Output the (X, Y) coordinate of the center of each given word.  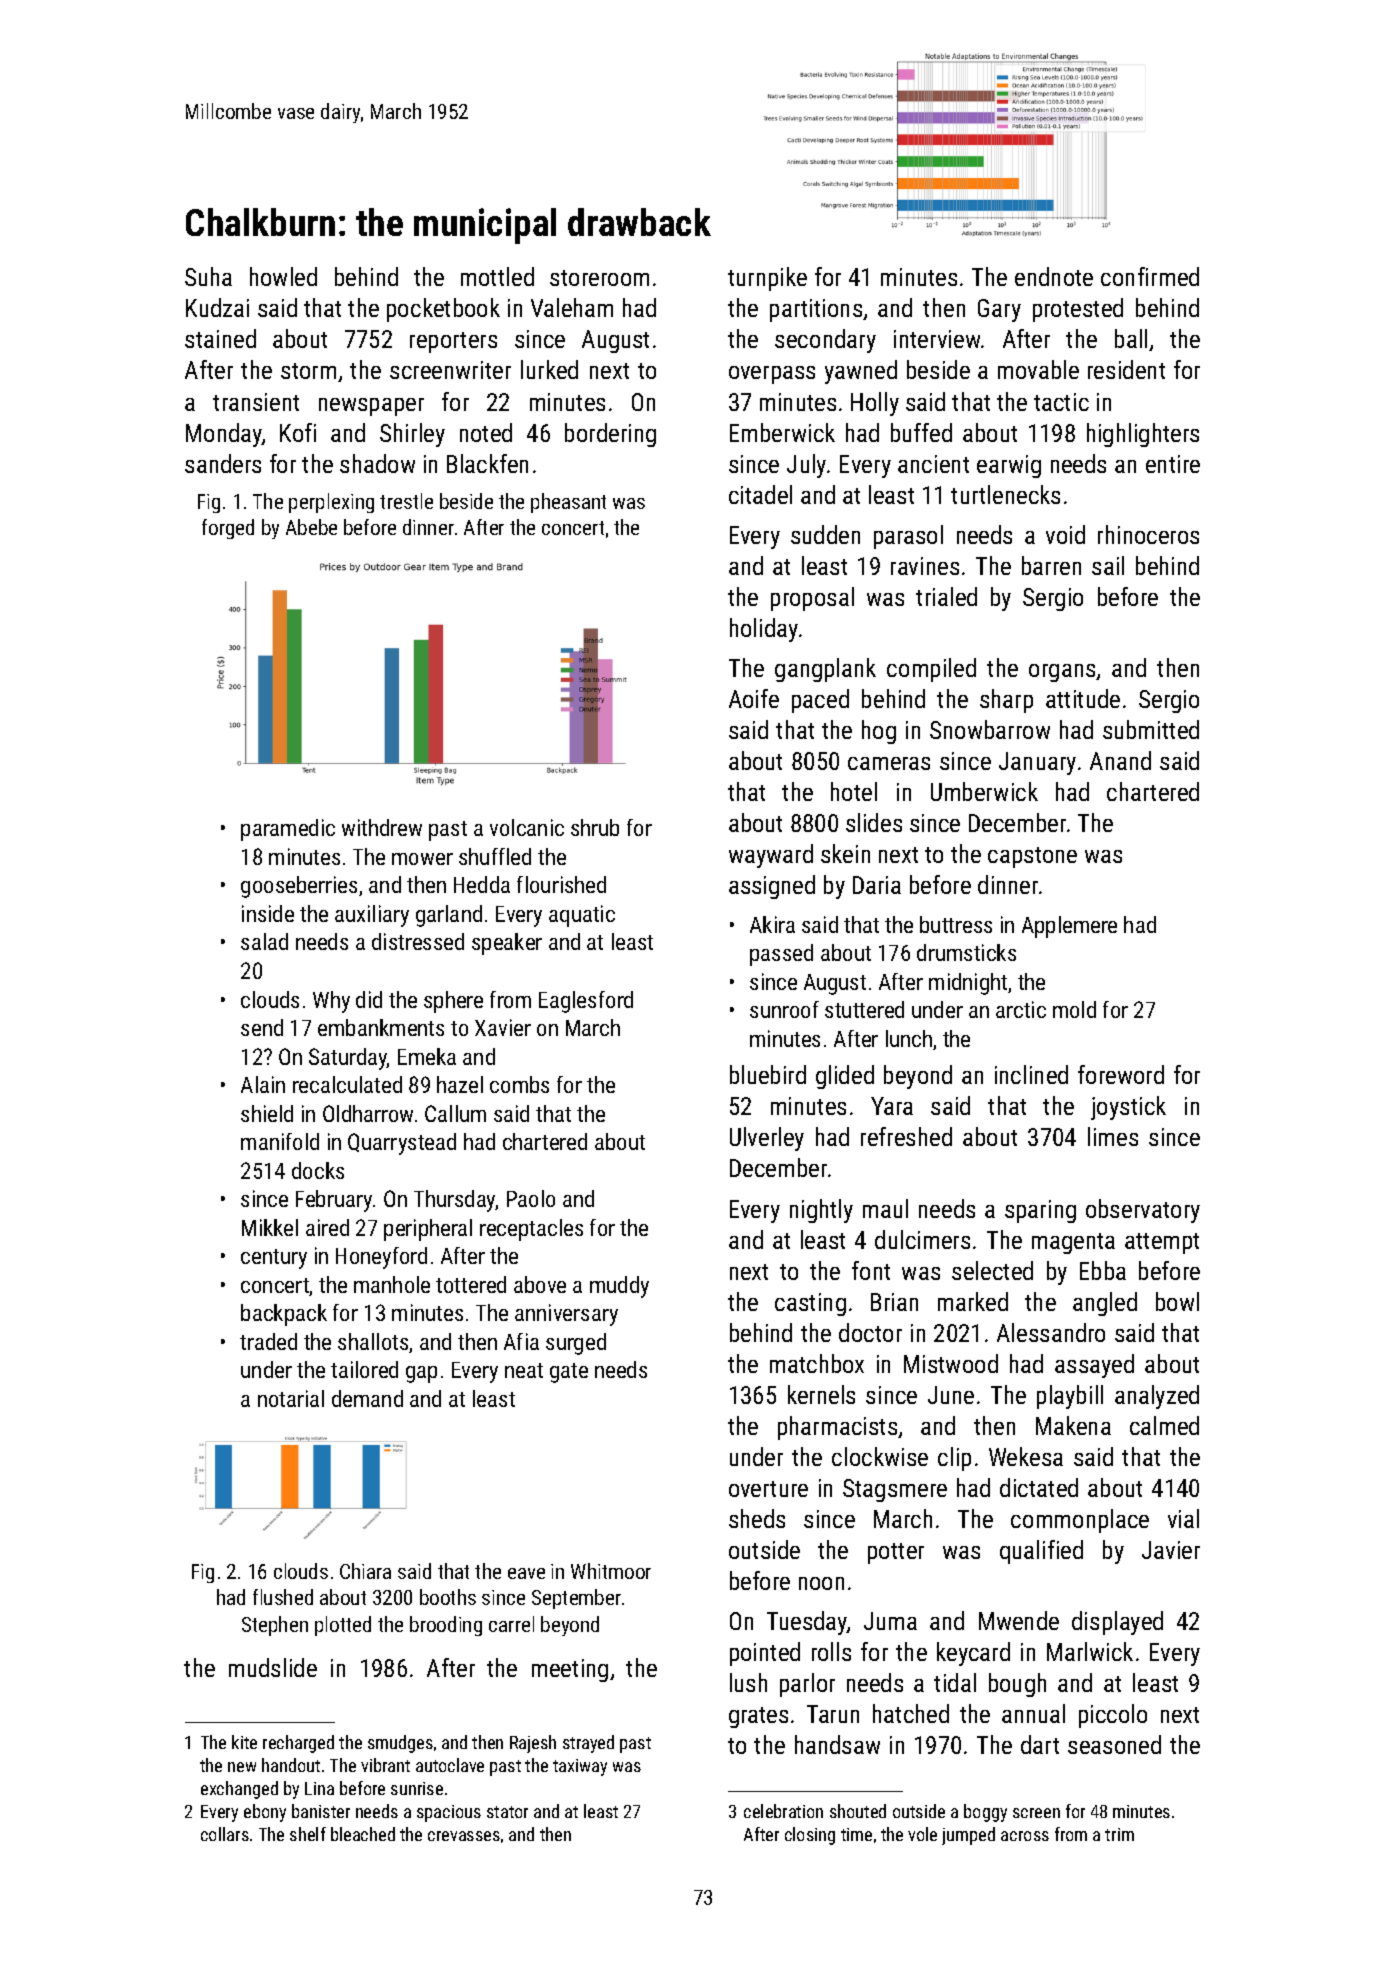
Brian (894, 1302)
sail (1108, 565)
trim (1119, 1834)
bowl (1177, 1301)
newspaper (371, 407)
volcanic (527, 827)
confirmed (1150, 276)
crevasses (464, 1836)
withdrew (382, 827)
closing (810, 1836)
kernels (821, 1394)
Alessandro (1051, 1332)
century (274, 1259)
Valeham (572, 307)
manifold (280, 1141)
